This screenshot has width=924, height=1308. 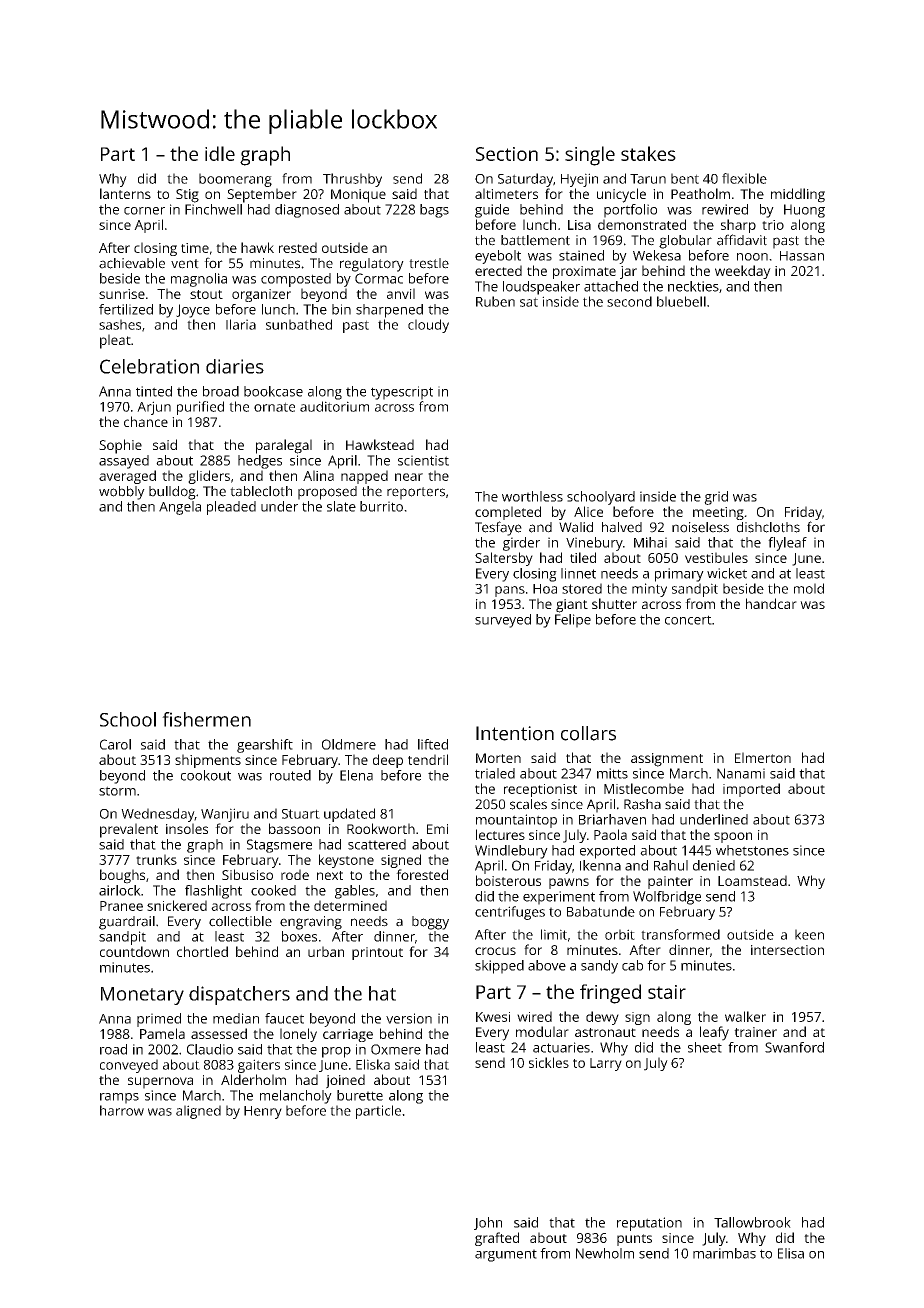 I want to click on Tallowbrook, so click(x=752, y=1222).
